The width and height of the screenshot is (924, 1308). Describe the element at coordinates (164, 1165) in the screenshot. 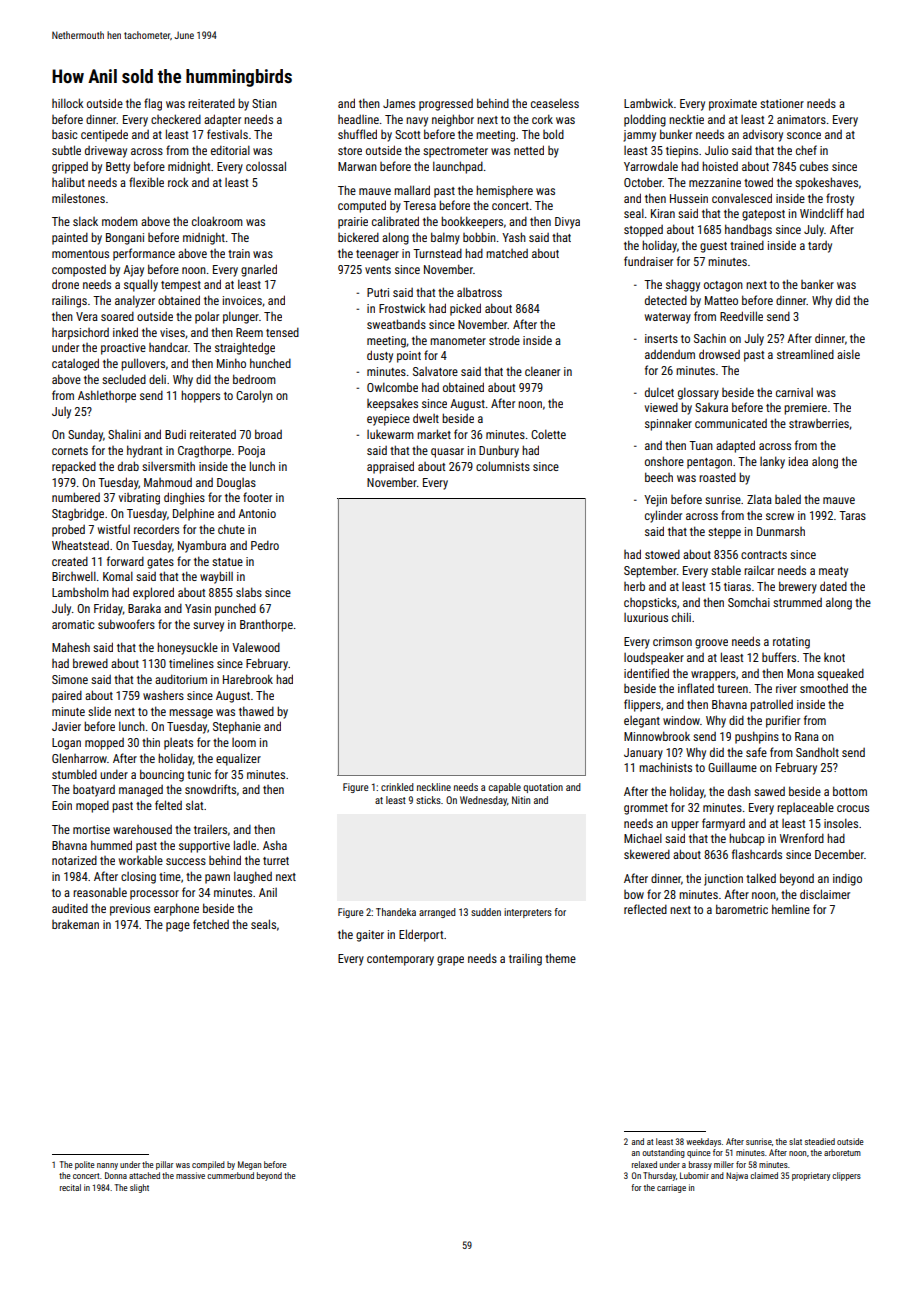

I see `pillar` at that location.
